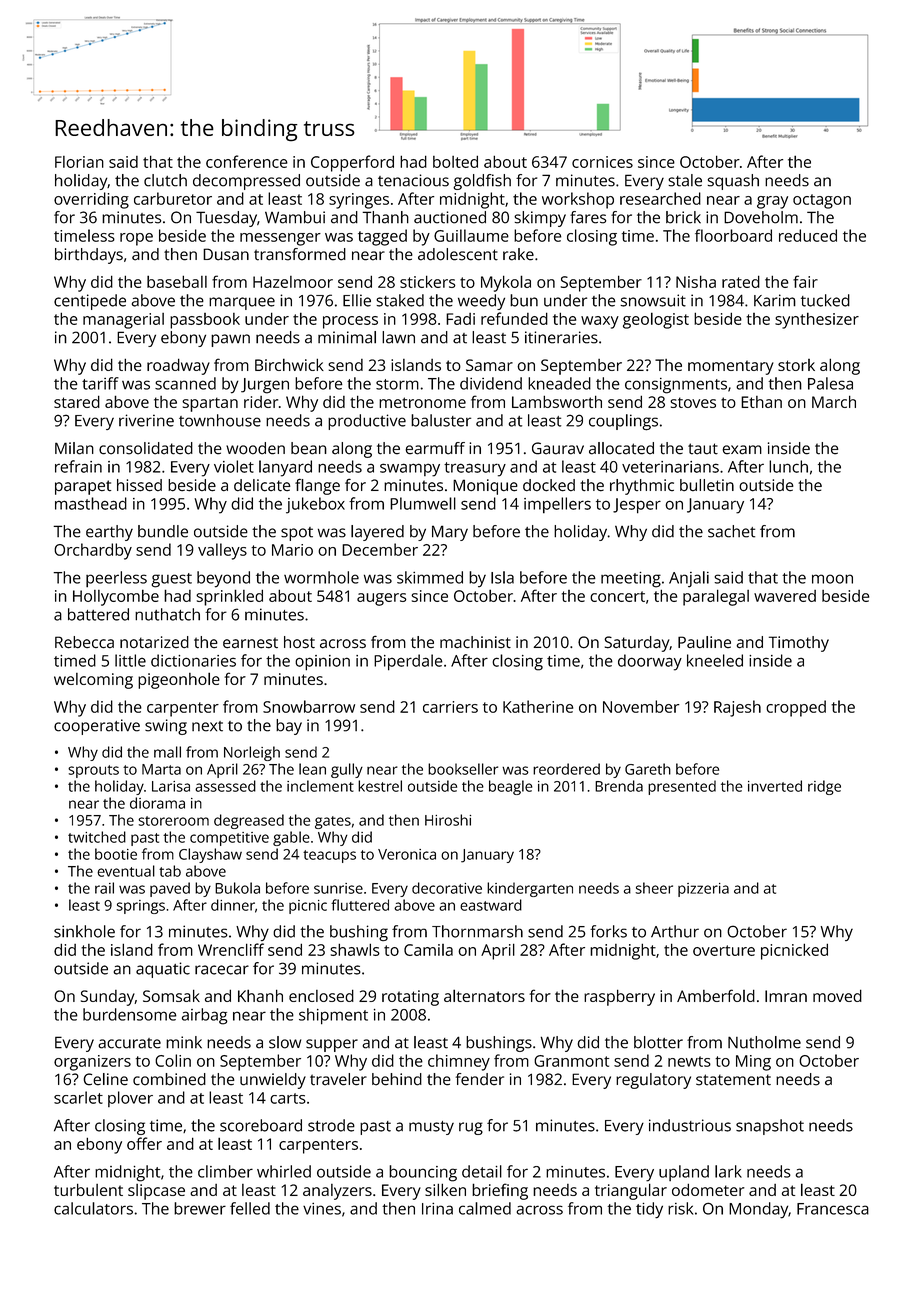  What do you see at coordinates (250, 1208) in the screenshot?
I see `felled` at bounding box center [250, 1208].
